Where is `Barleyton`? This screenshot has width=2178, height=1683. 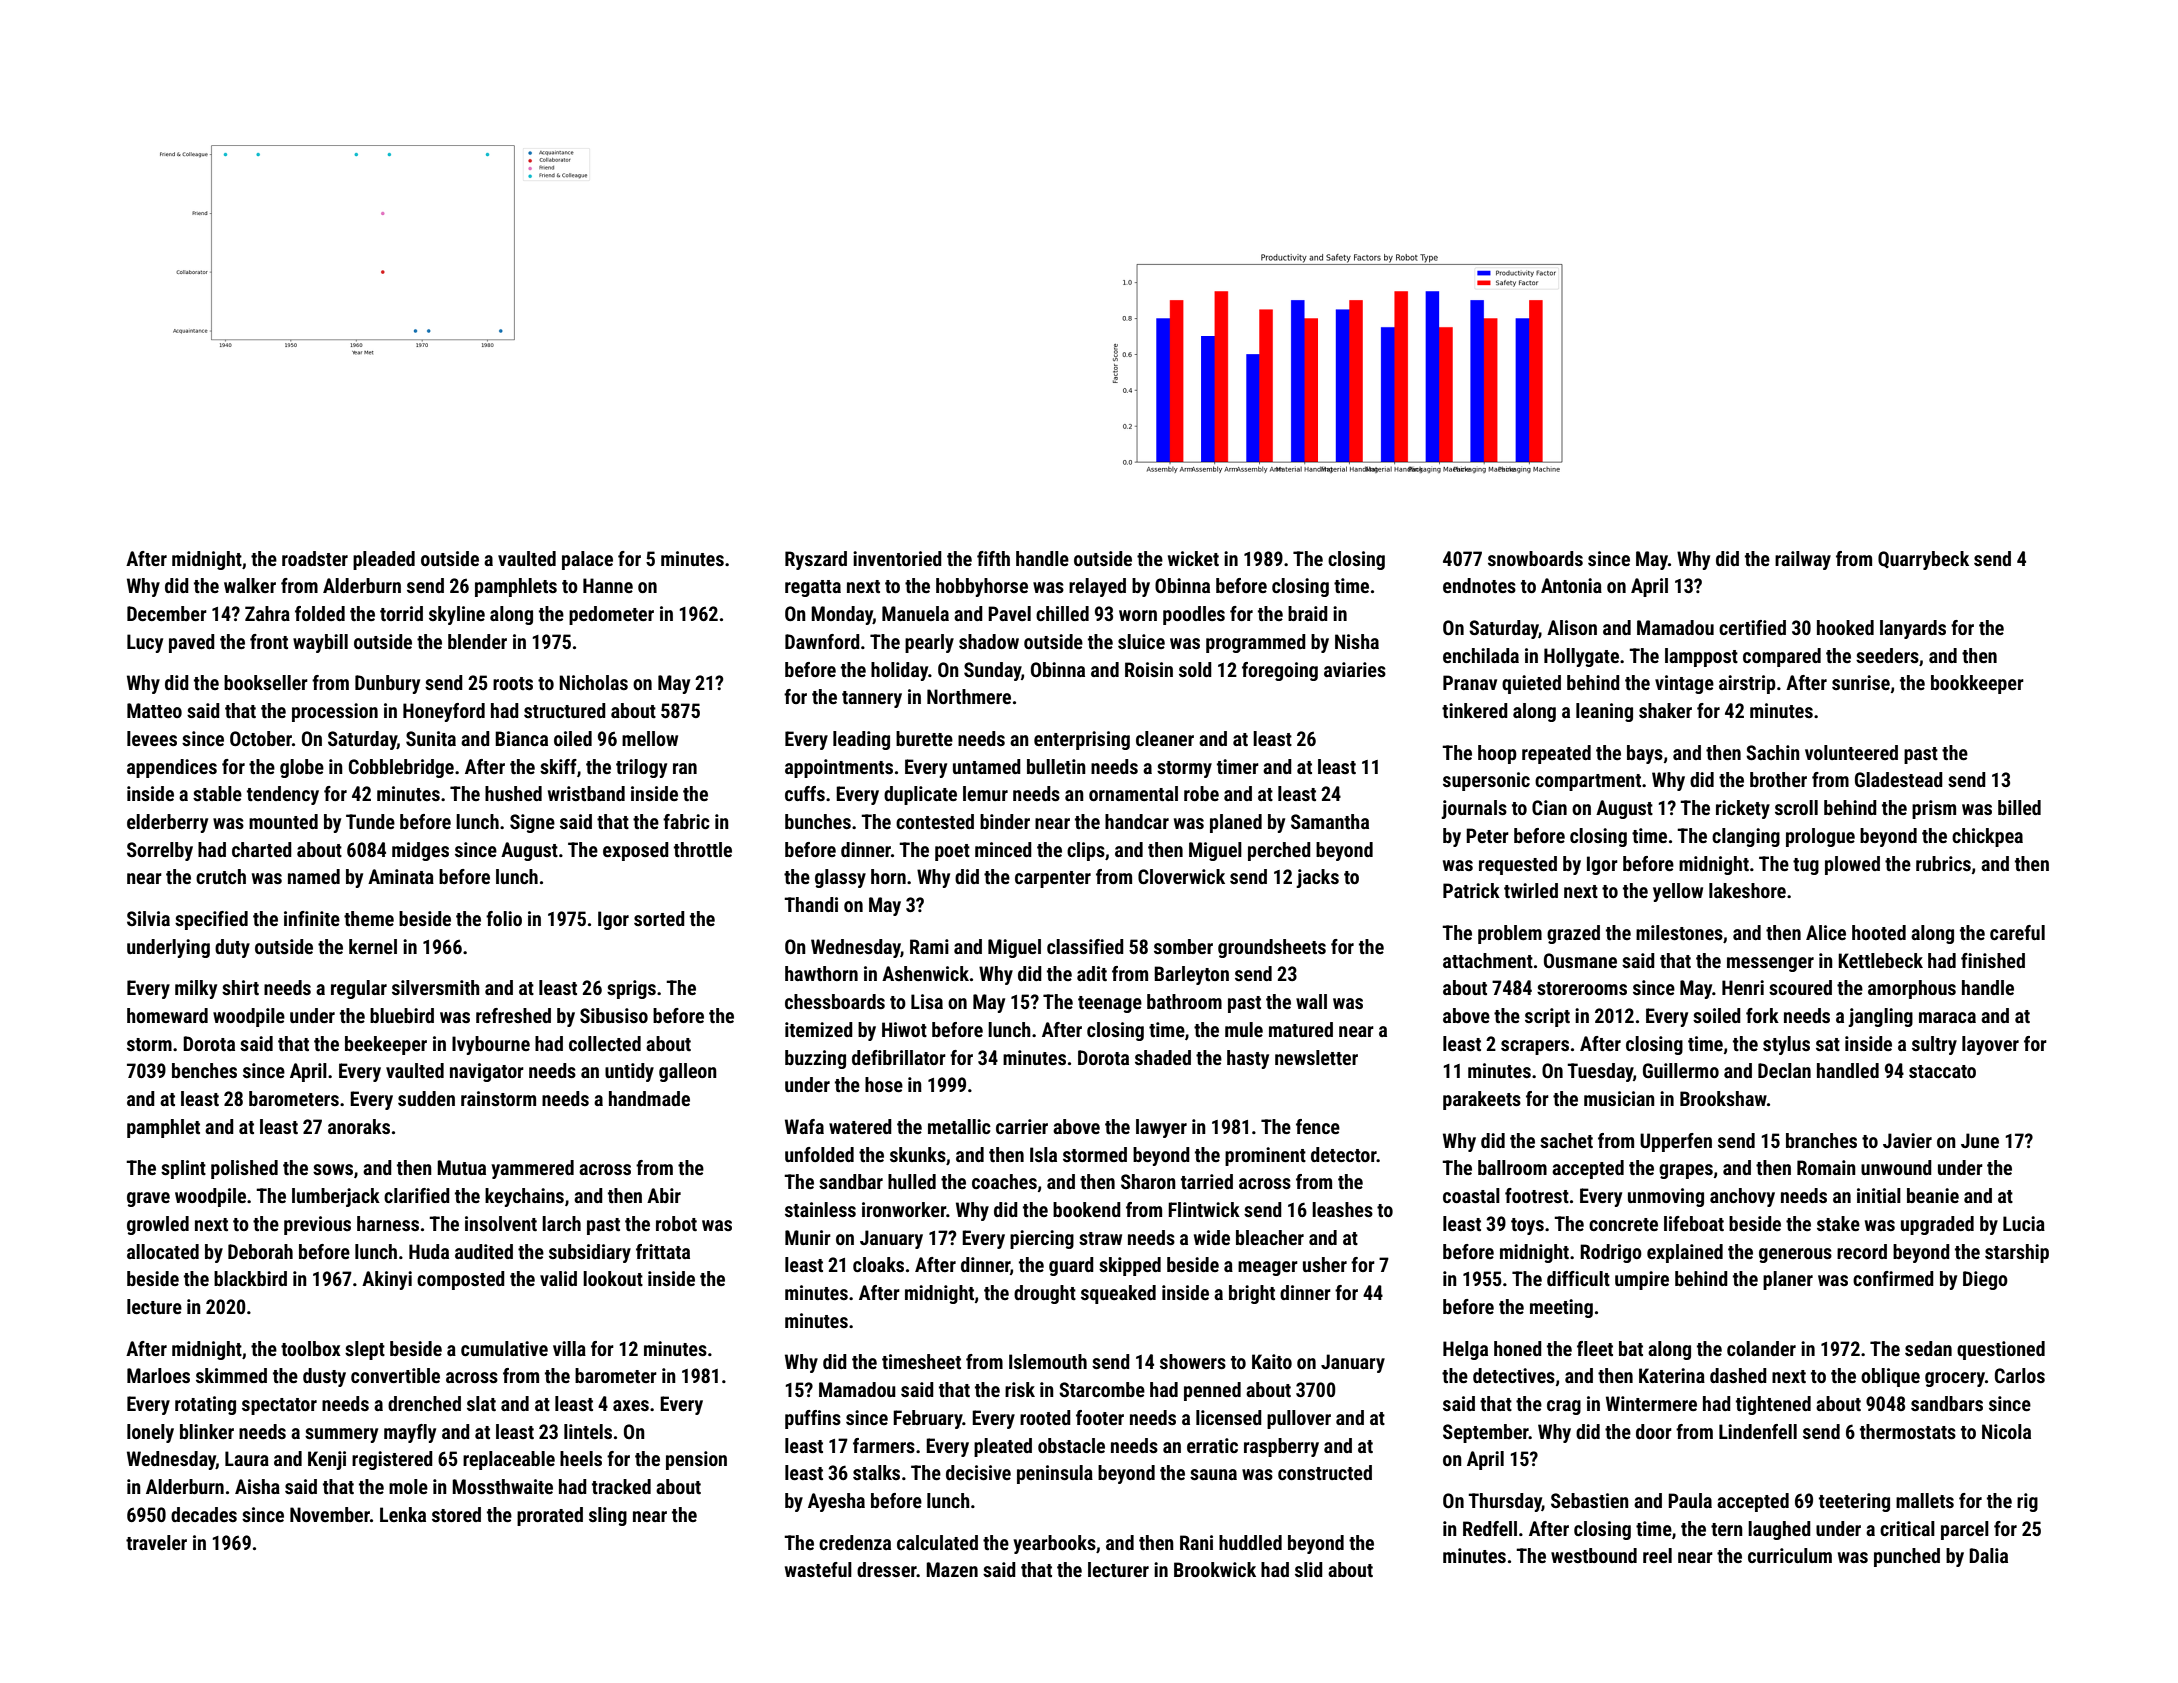
Barleyton is located at coordinates (1191, 975).
